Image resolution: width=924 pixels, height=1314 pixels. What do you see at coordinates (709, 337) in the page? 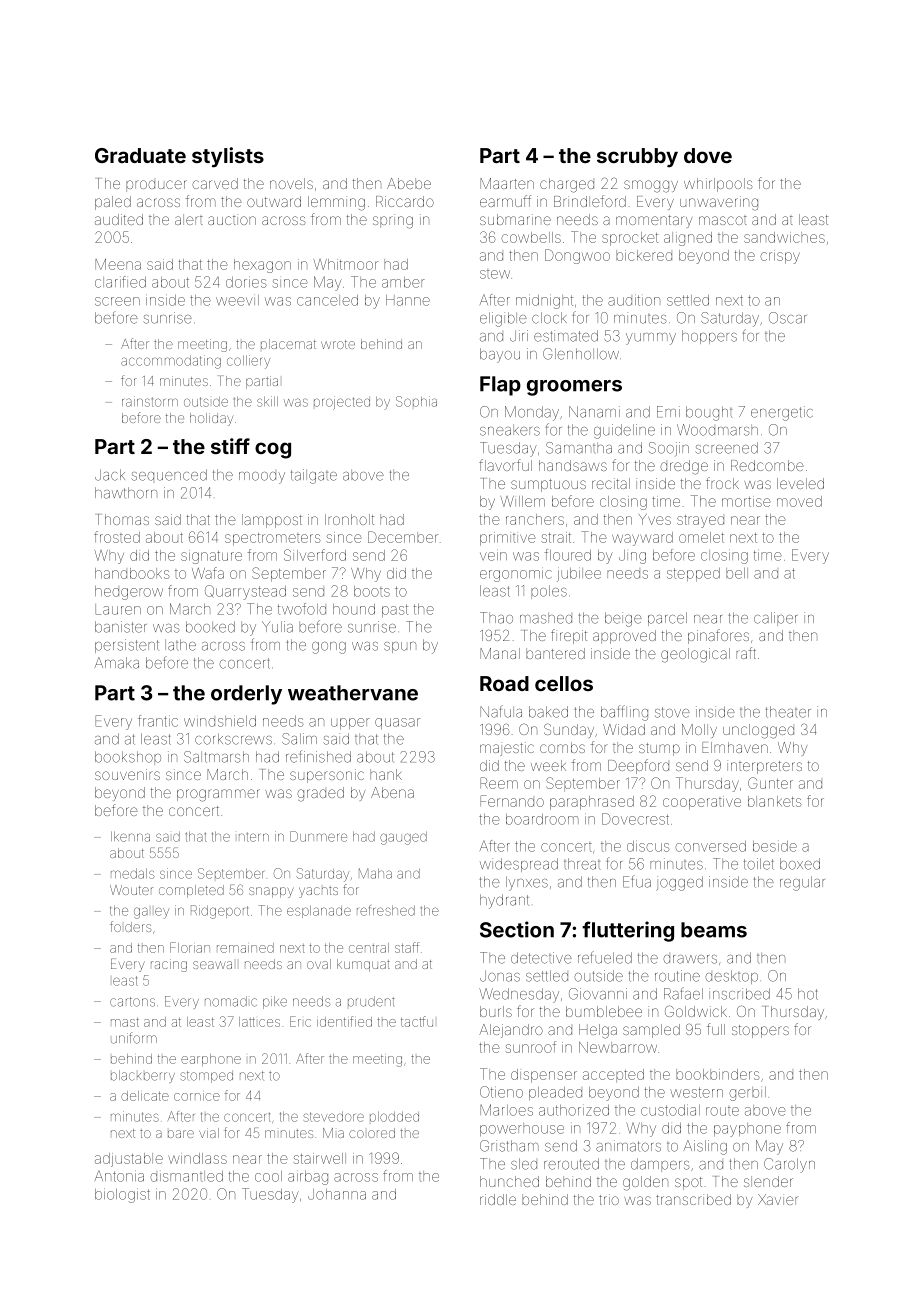
I see `hoppers` at bounding box center [709, 337].
